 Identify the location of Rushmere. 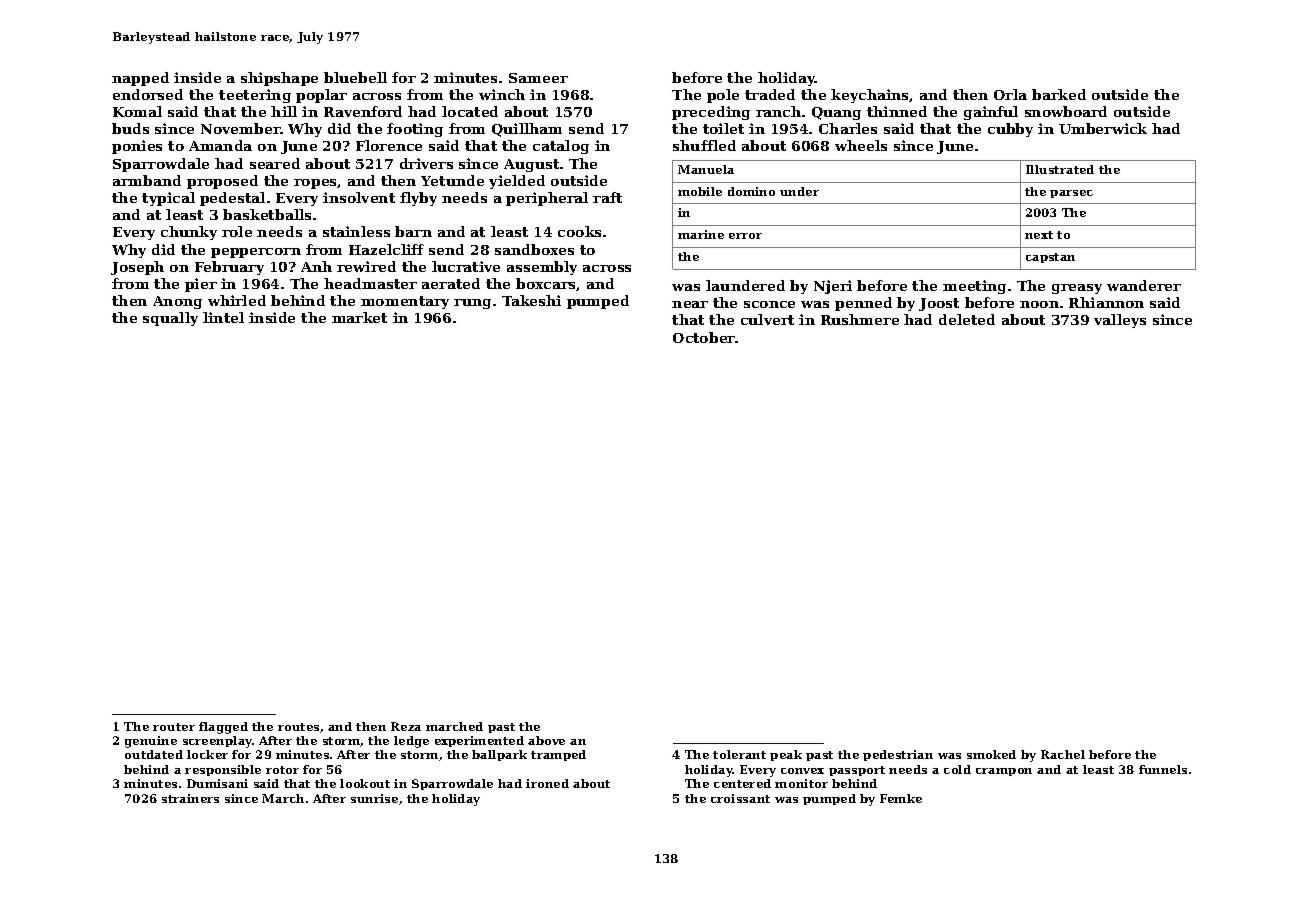
(860, 319).
